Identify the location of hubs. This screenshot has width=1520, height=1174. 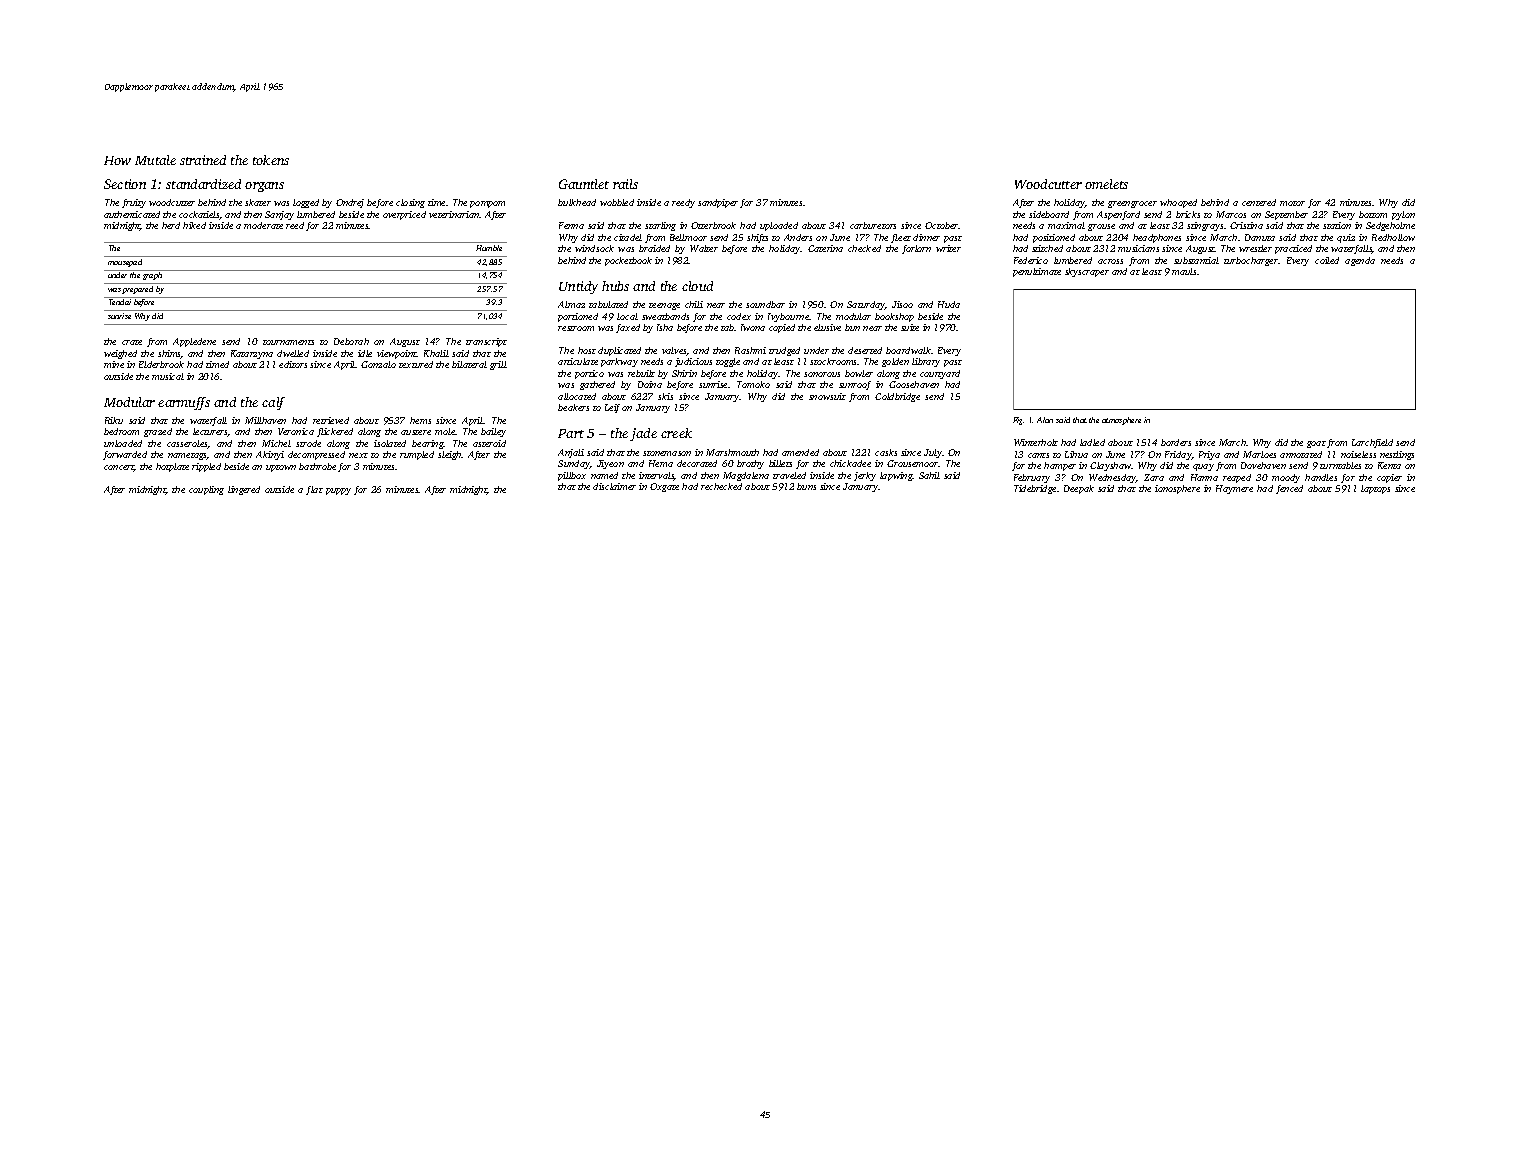
(615, 286).
